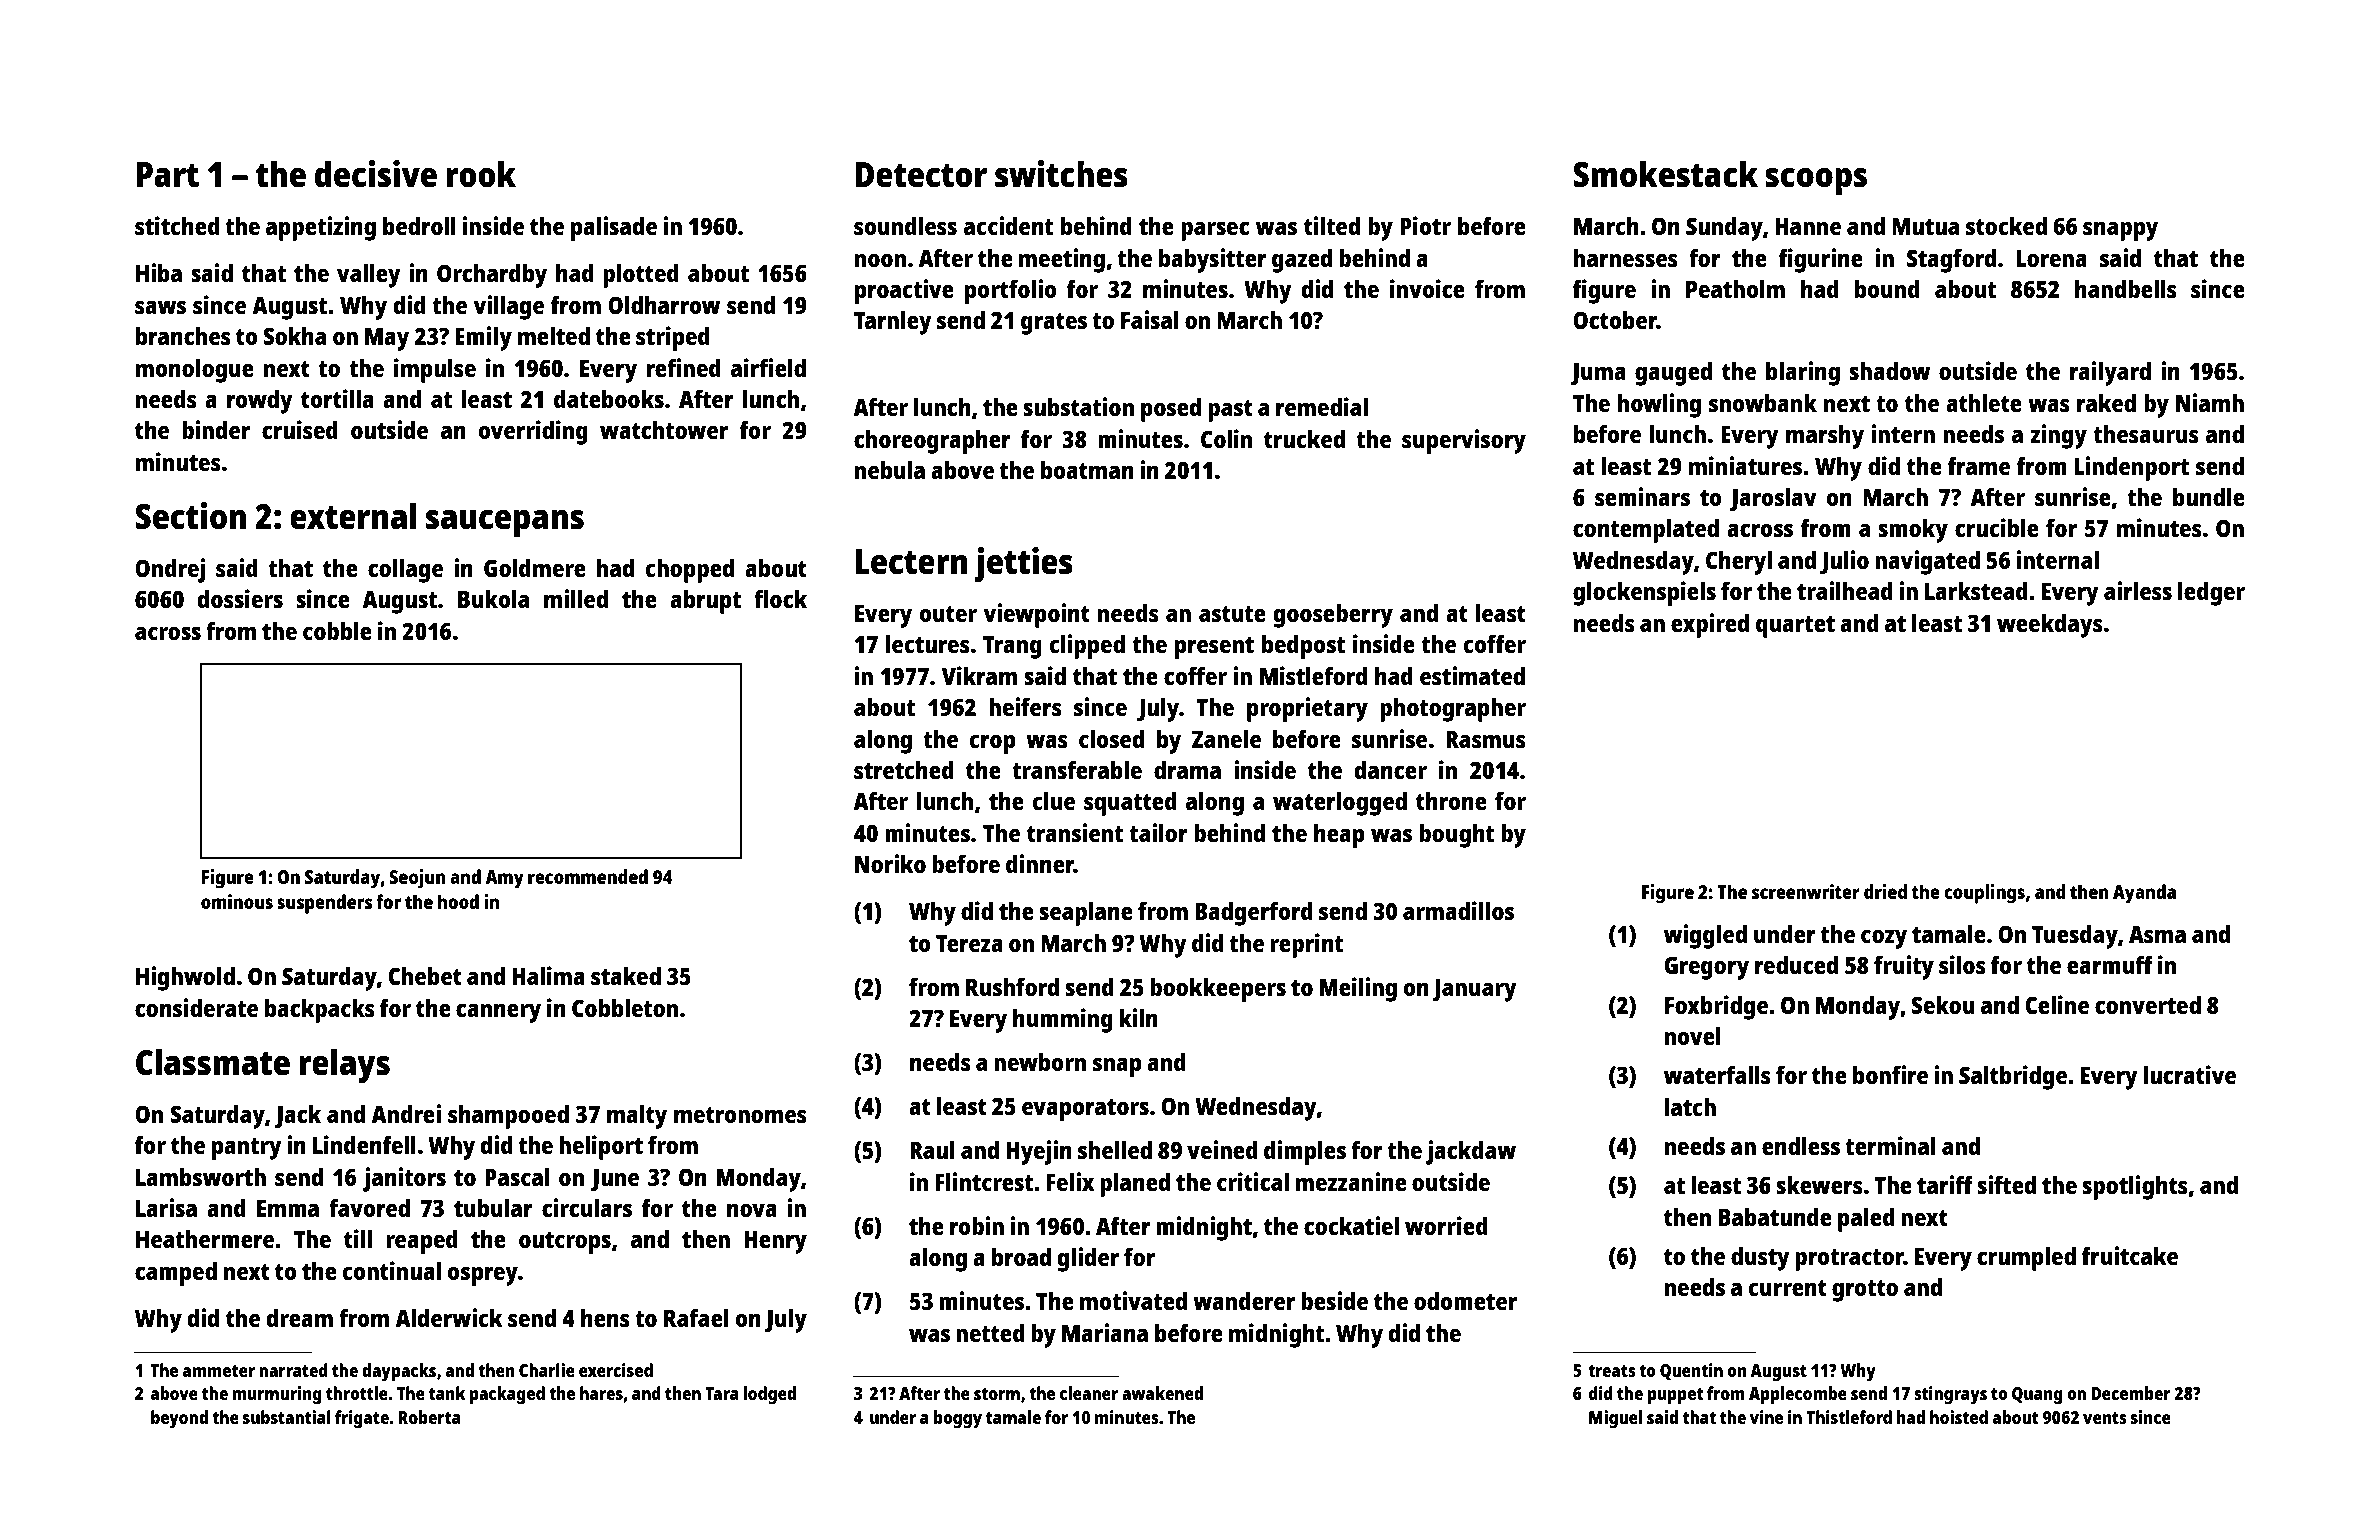 The image size is (2380, 1540). I want to click on Bukola, so click(493, 598).
